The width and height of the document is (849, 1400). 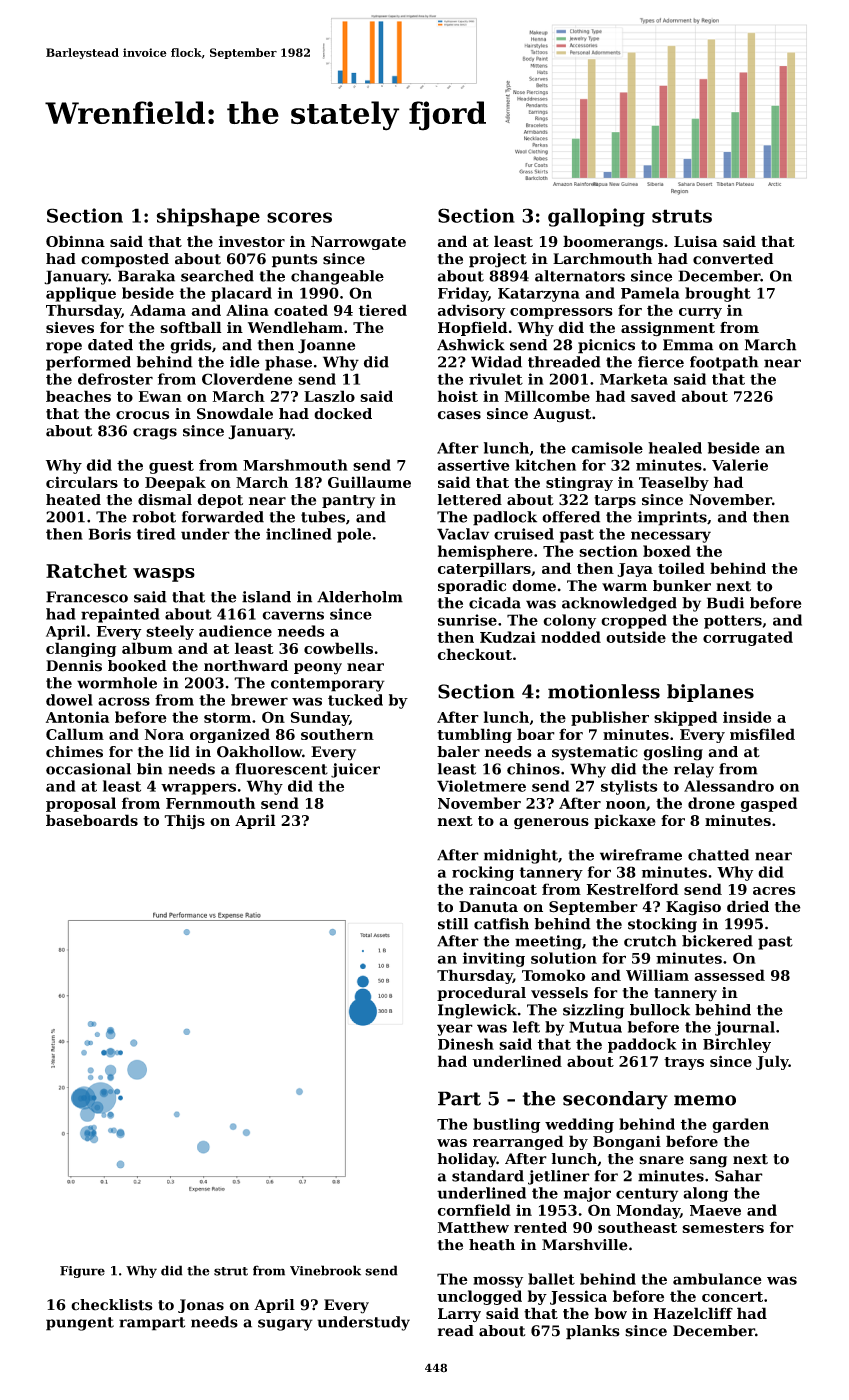 What do you see at coordinates (137, 666) in the document?
I see `booked` at bounding box center [137, 666].
